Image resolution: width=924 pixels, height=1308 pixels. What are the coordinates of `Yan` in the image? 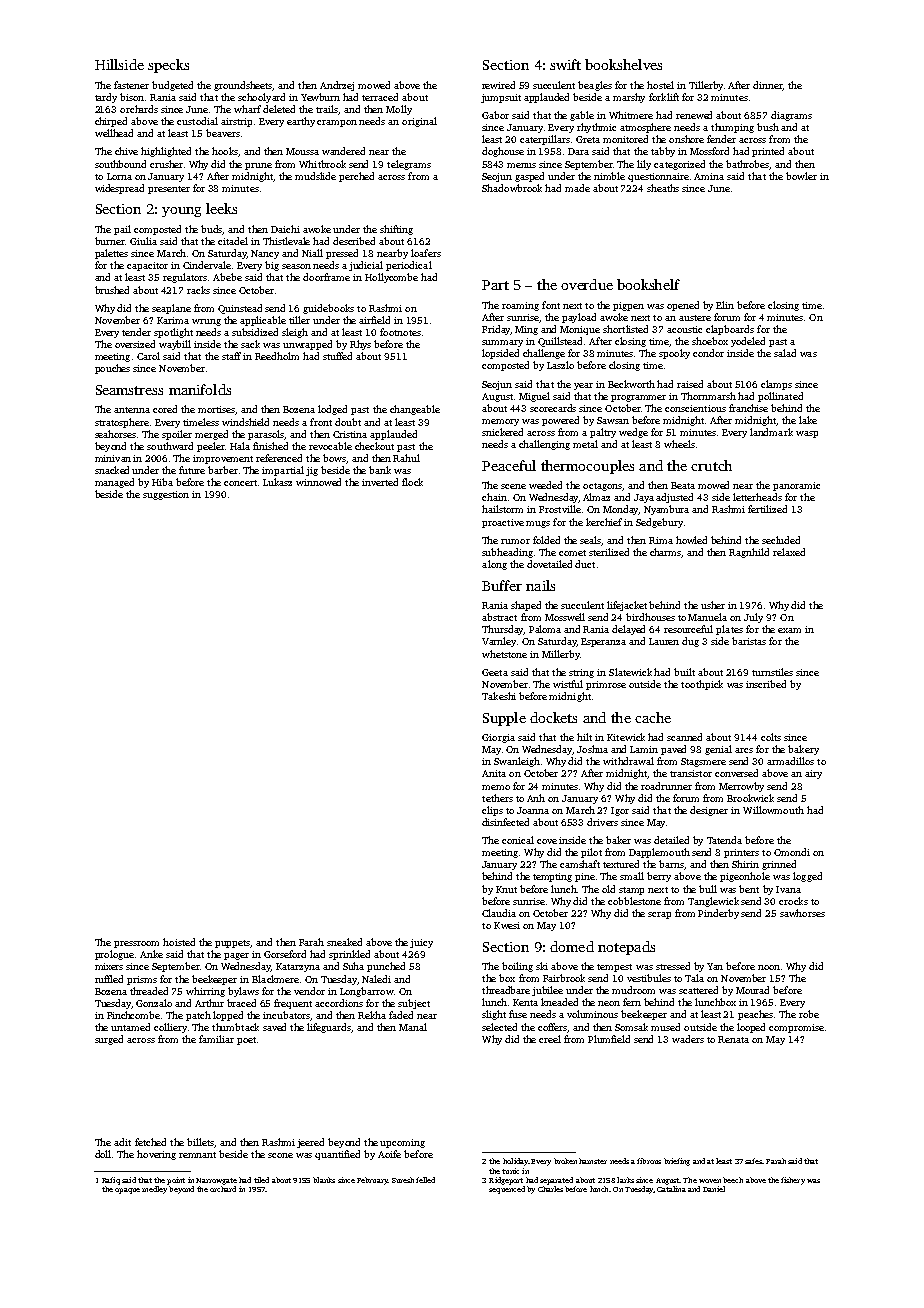 It's located at (715, 966).
